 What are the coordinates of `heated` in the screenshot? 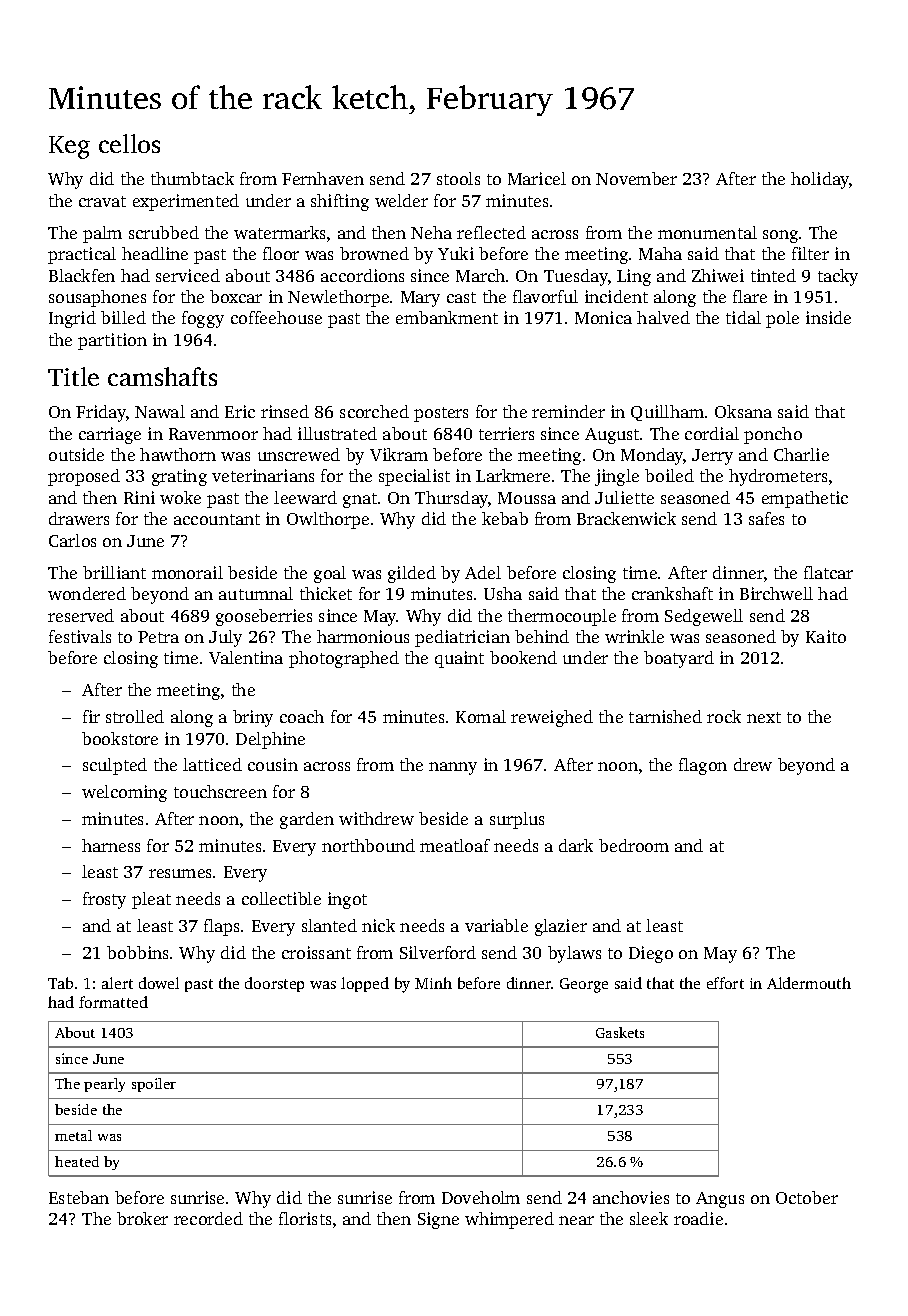 It's located at (77, 1161).
